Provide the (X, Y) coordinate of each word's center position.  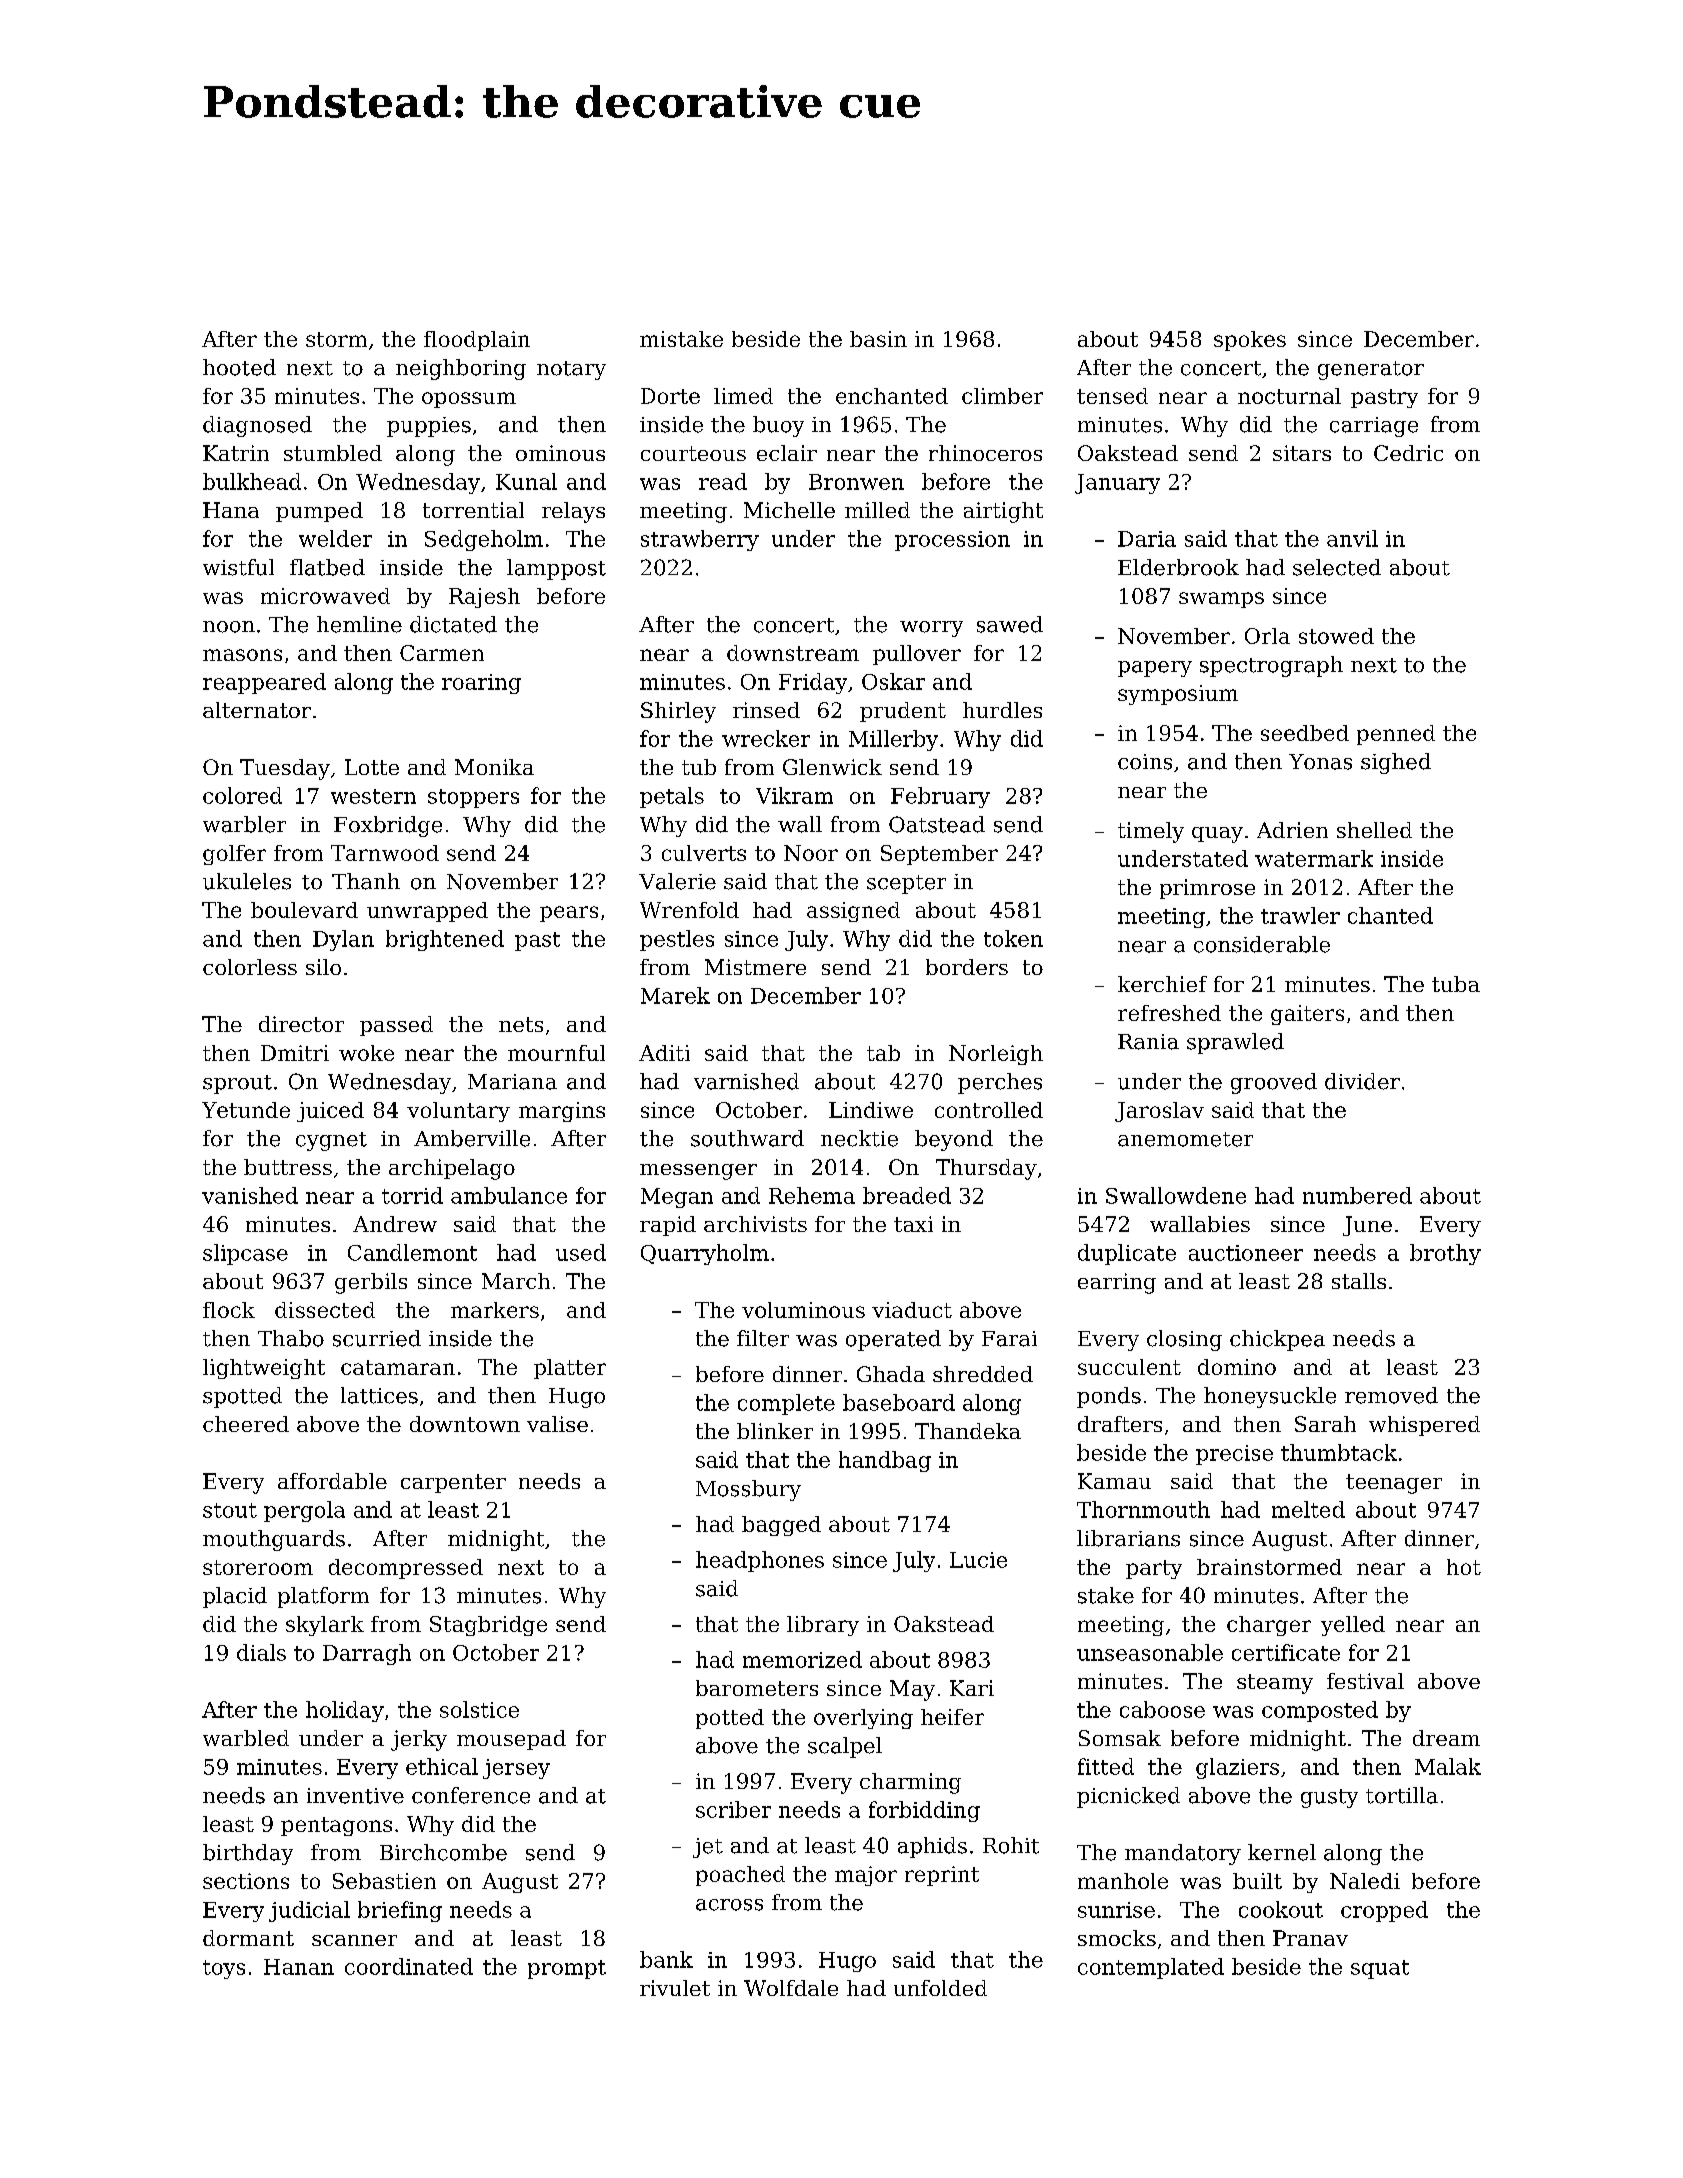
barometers (757, 1688)
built (1257, 1881)
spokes (1250, 341)
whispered (1424, 1426)
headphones (760, 1561)
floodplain (477, 341)
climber (1002, 396)
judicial (309, 1911)
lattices (379, 1395)
